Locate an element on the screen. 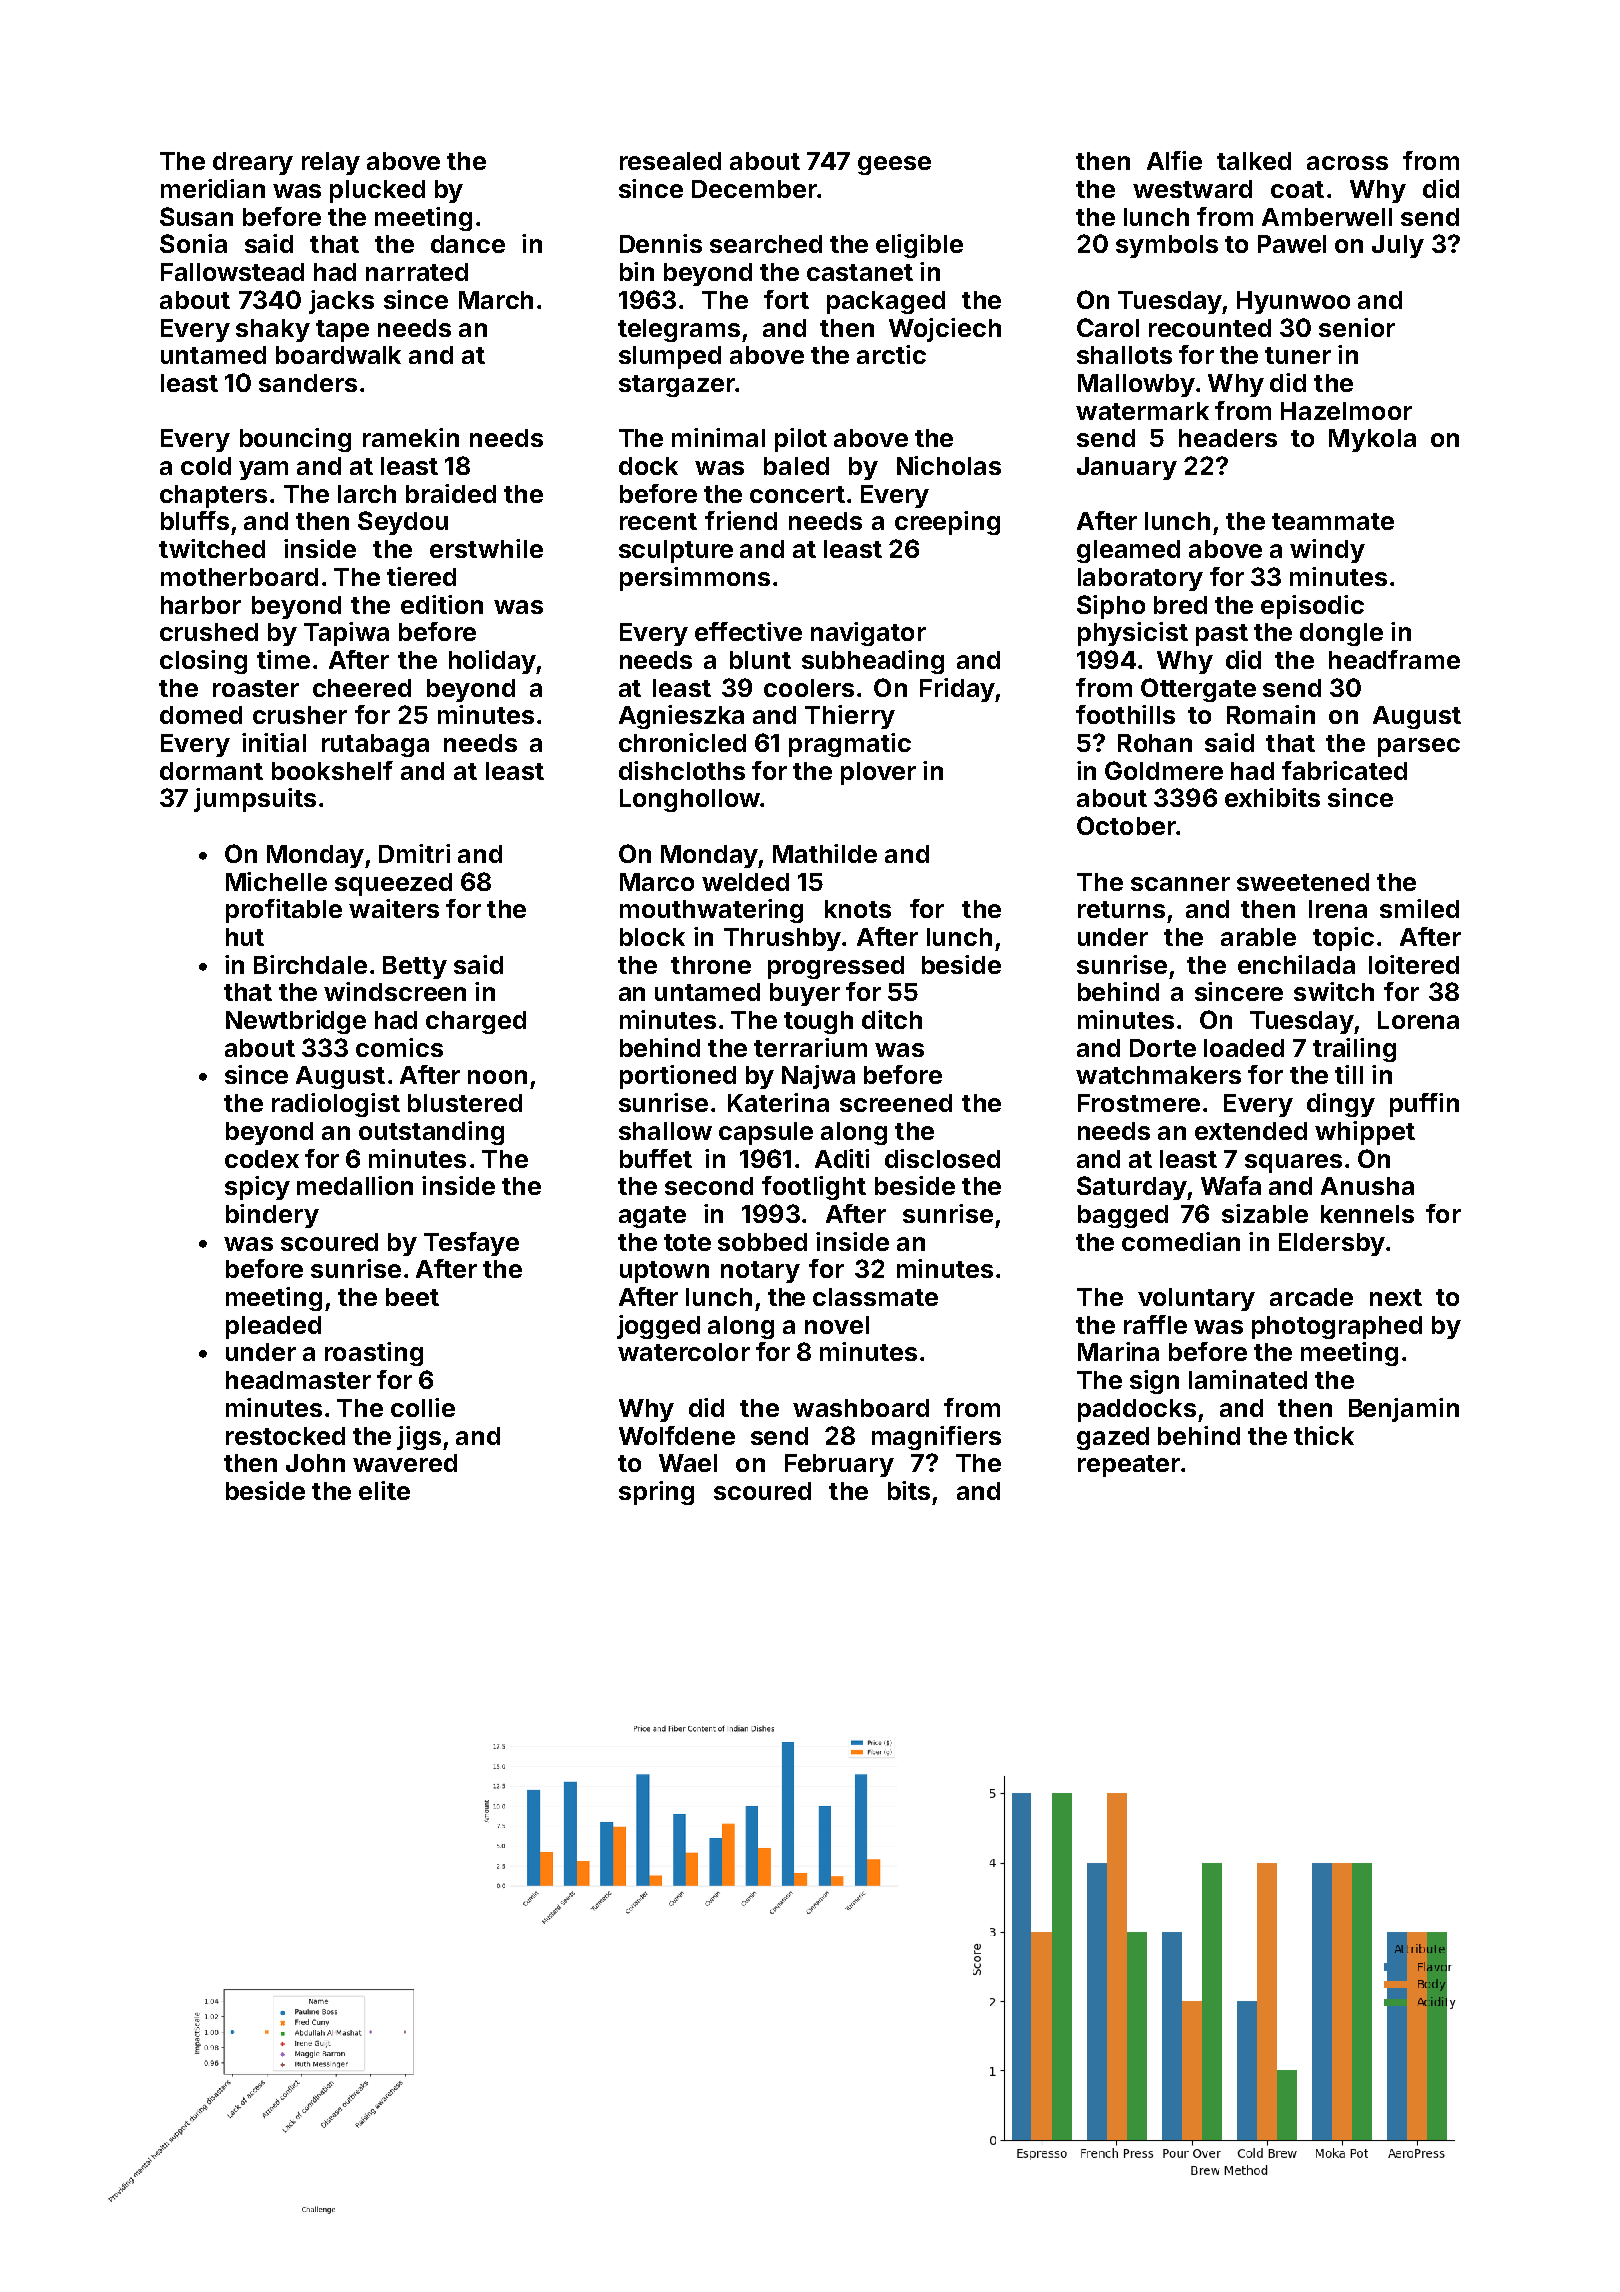 This screenshot has height=2292, width=1620. Wolfdene is located at coordinates (677, 1435).
